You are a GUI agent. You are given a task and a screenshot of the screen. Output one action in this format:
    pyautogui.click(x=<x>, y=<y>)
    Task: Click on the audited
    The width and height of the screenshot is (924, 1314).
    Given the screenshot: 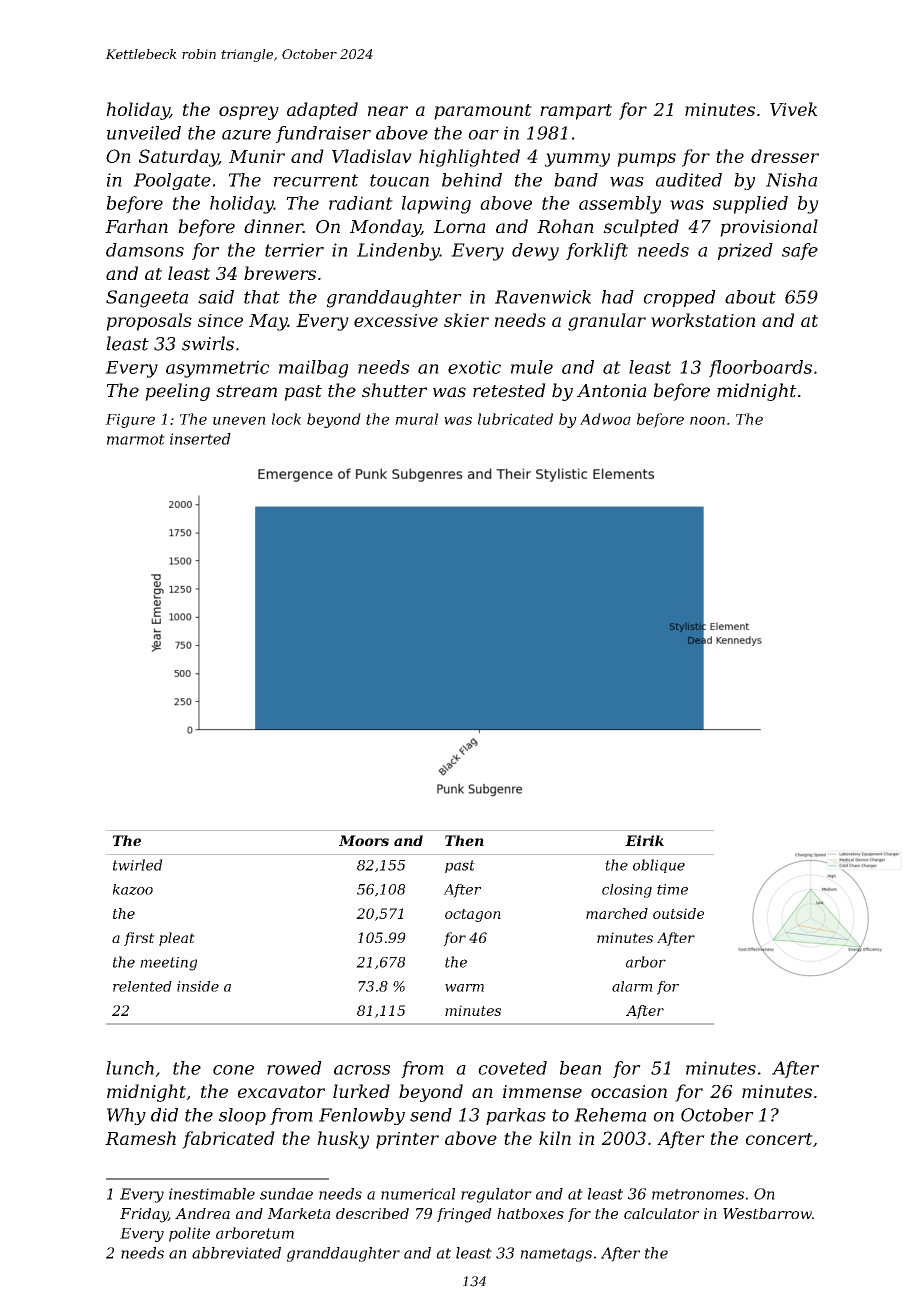 What is the action you would take?
    pyautogui.click(x=689, y=180)
